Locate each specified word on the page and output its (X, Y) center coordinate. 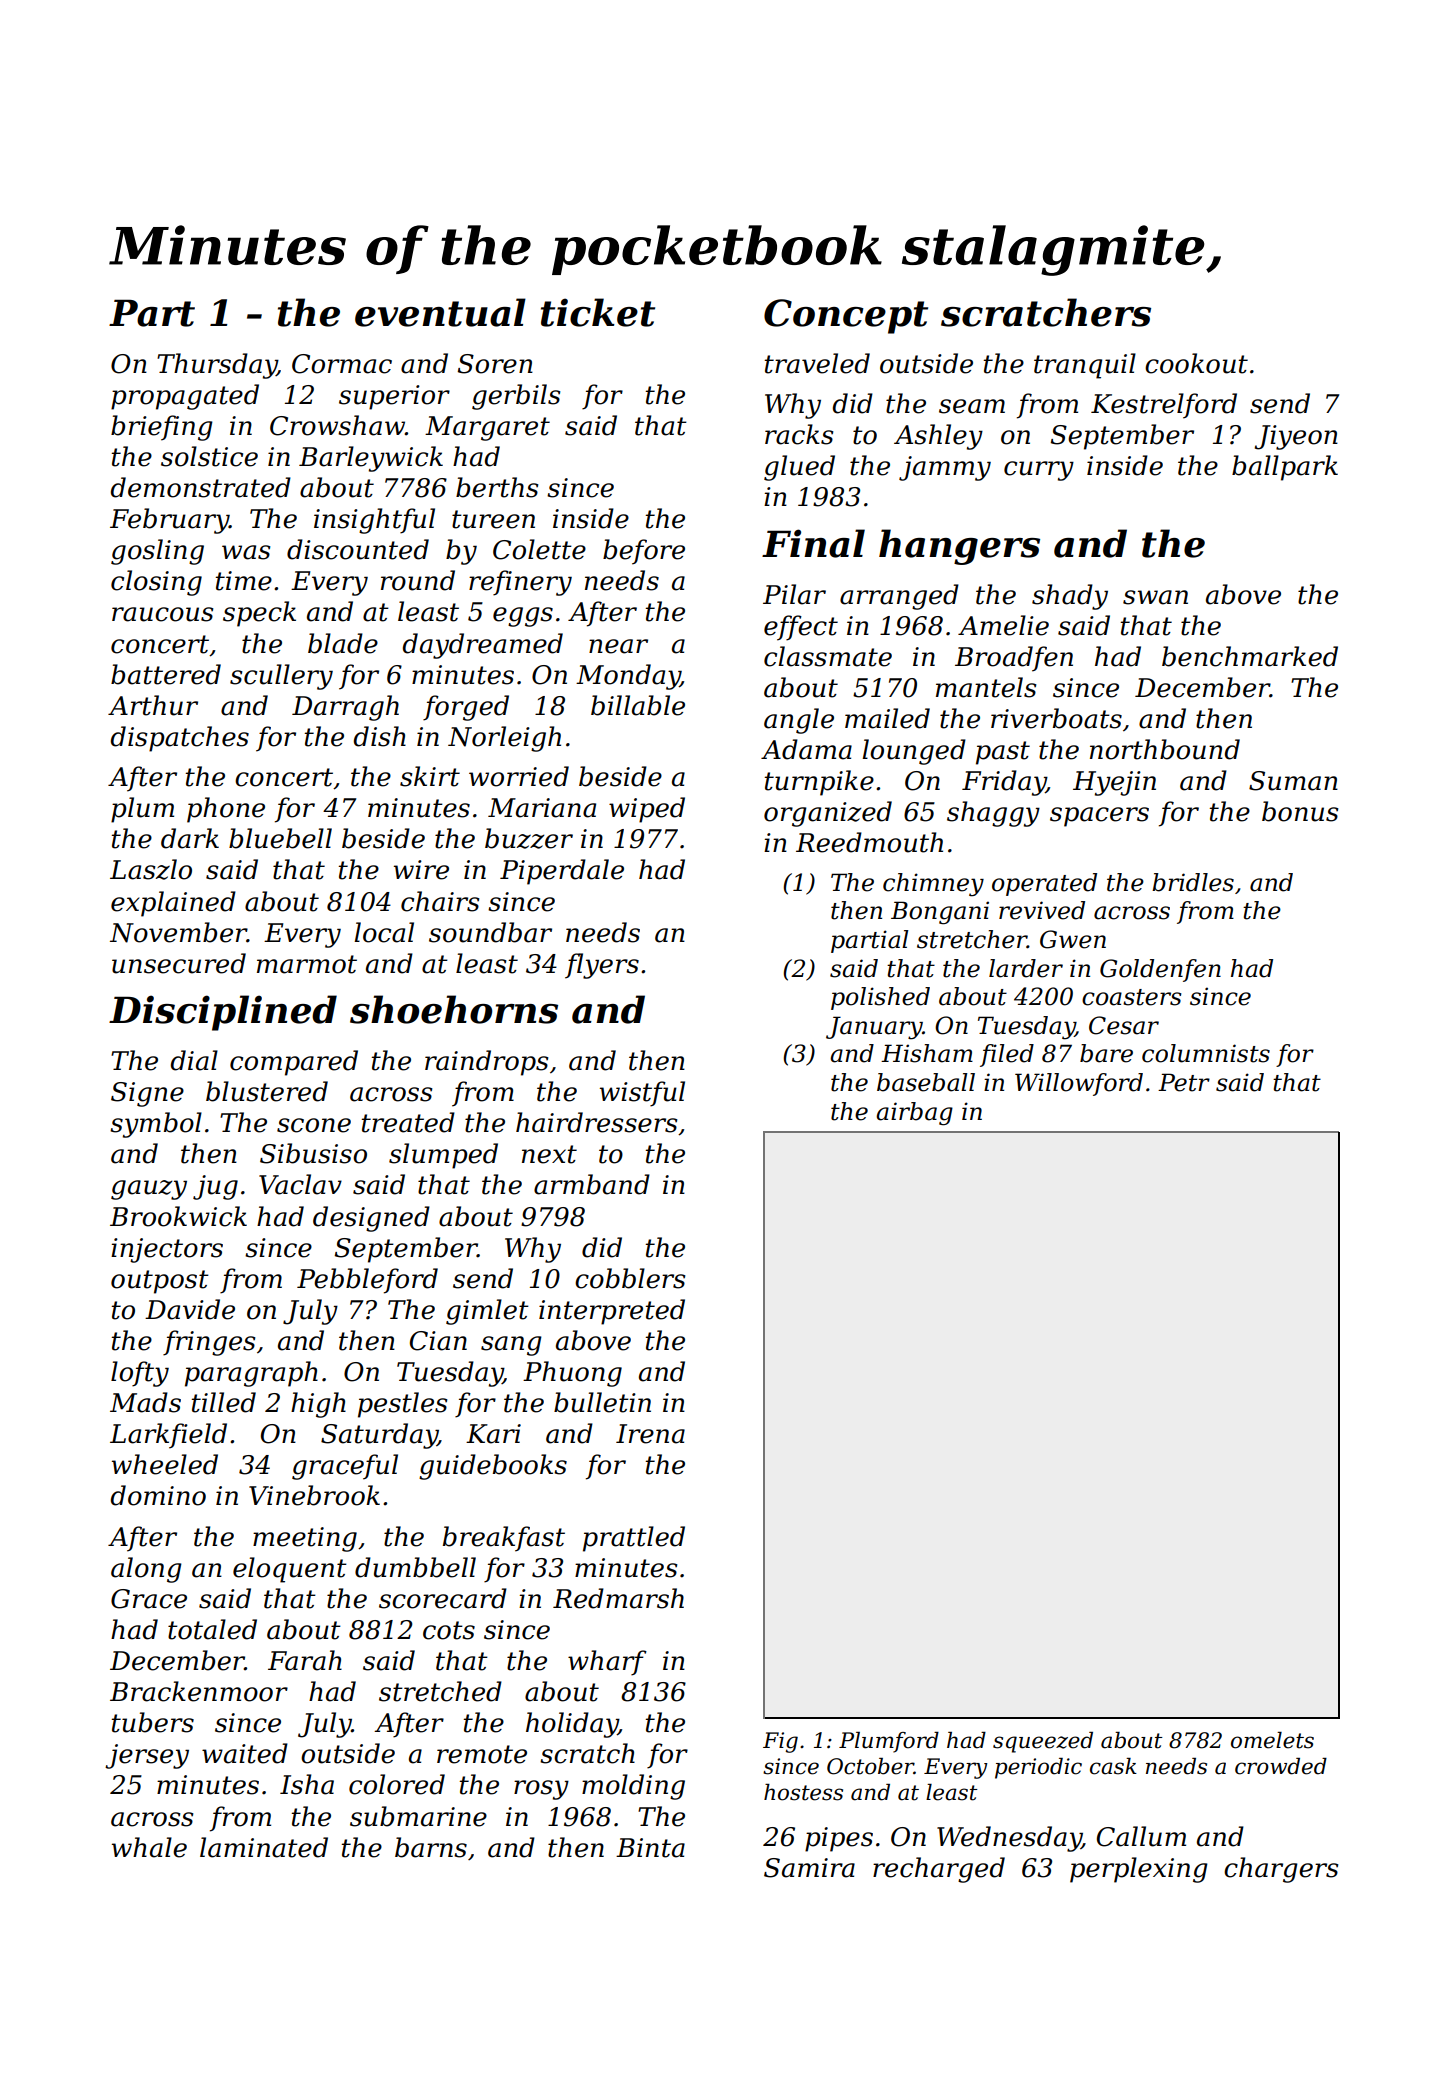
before (644, 552)
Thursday (217, 366)
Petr (1184, 1082)
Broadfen (1014, 659)
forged (466, 708)
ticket (598, 312)
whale (149, 1847)
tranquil (1085, 366)
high (318, 1405)
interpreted (612, 1312)
